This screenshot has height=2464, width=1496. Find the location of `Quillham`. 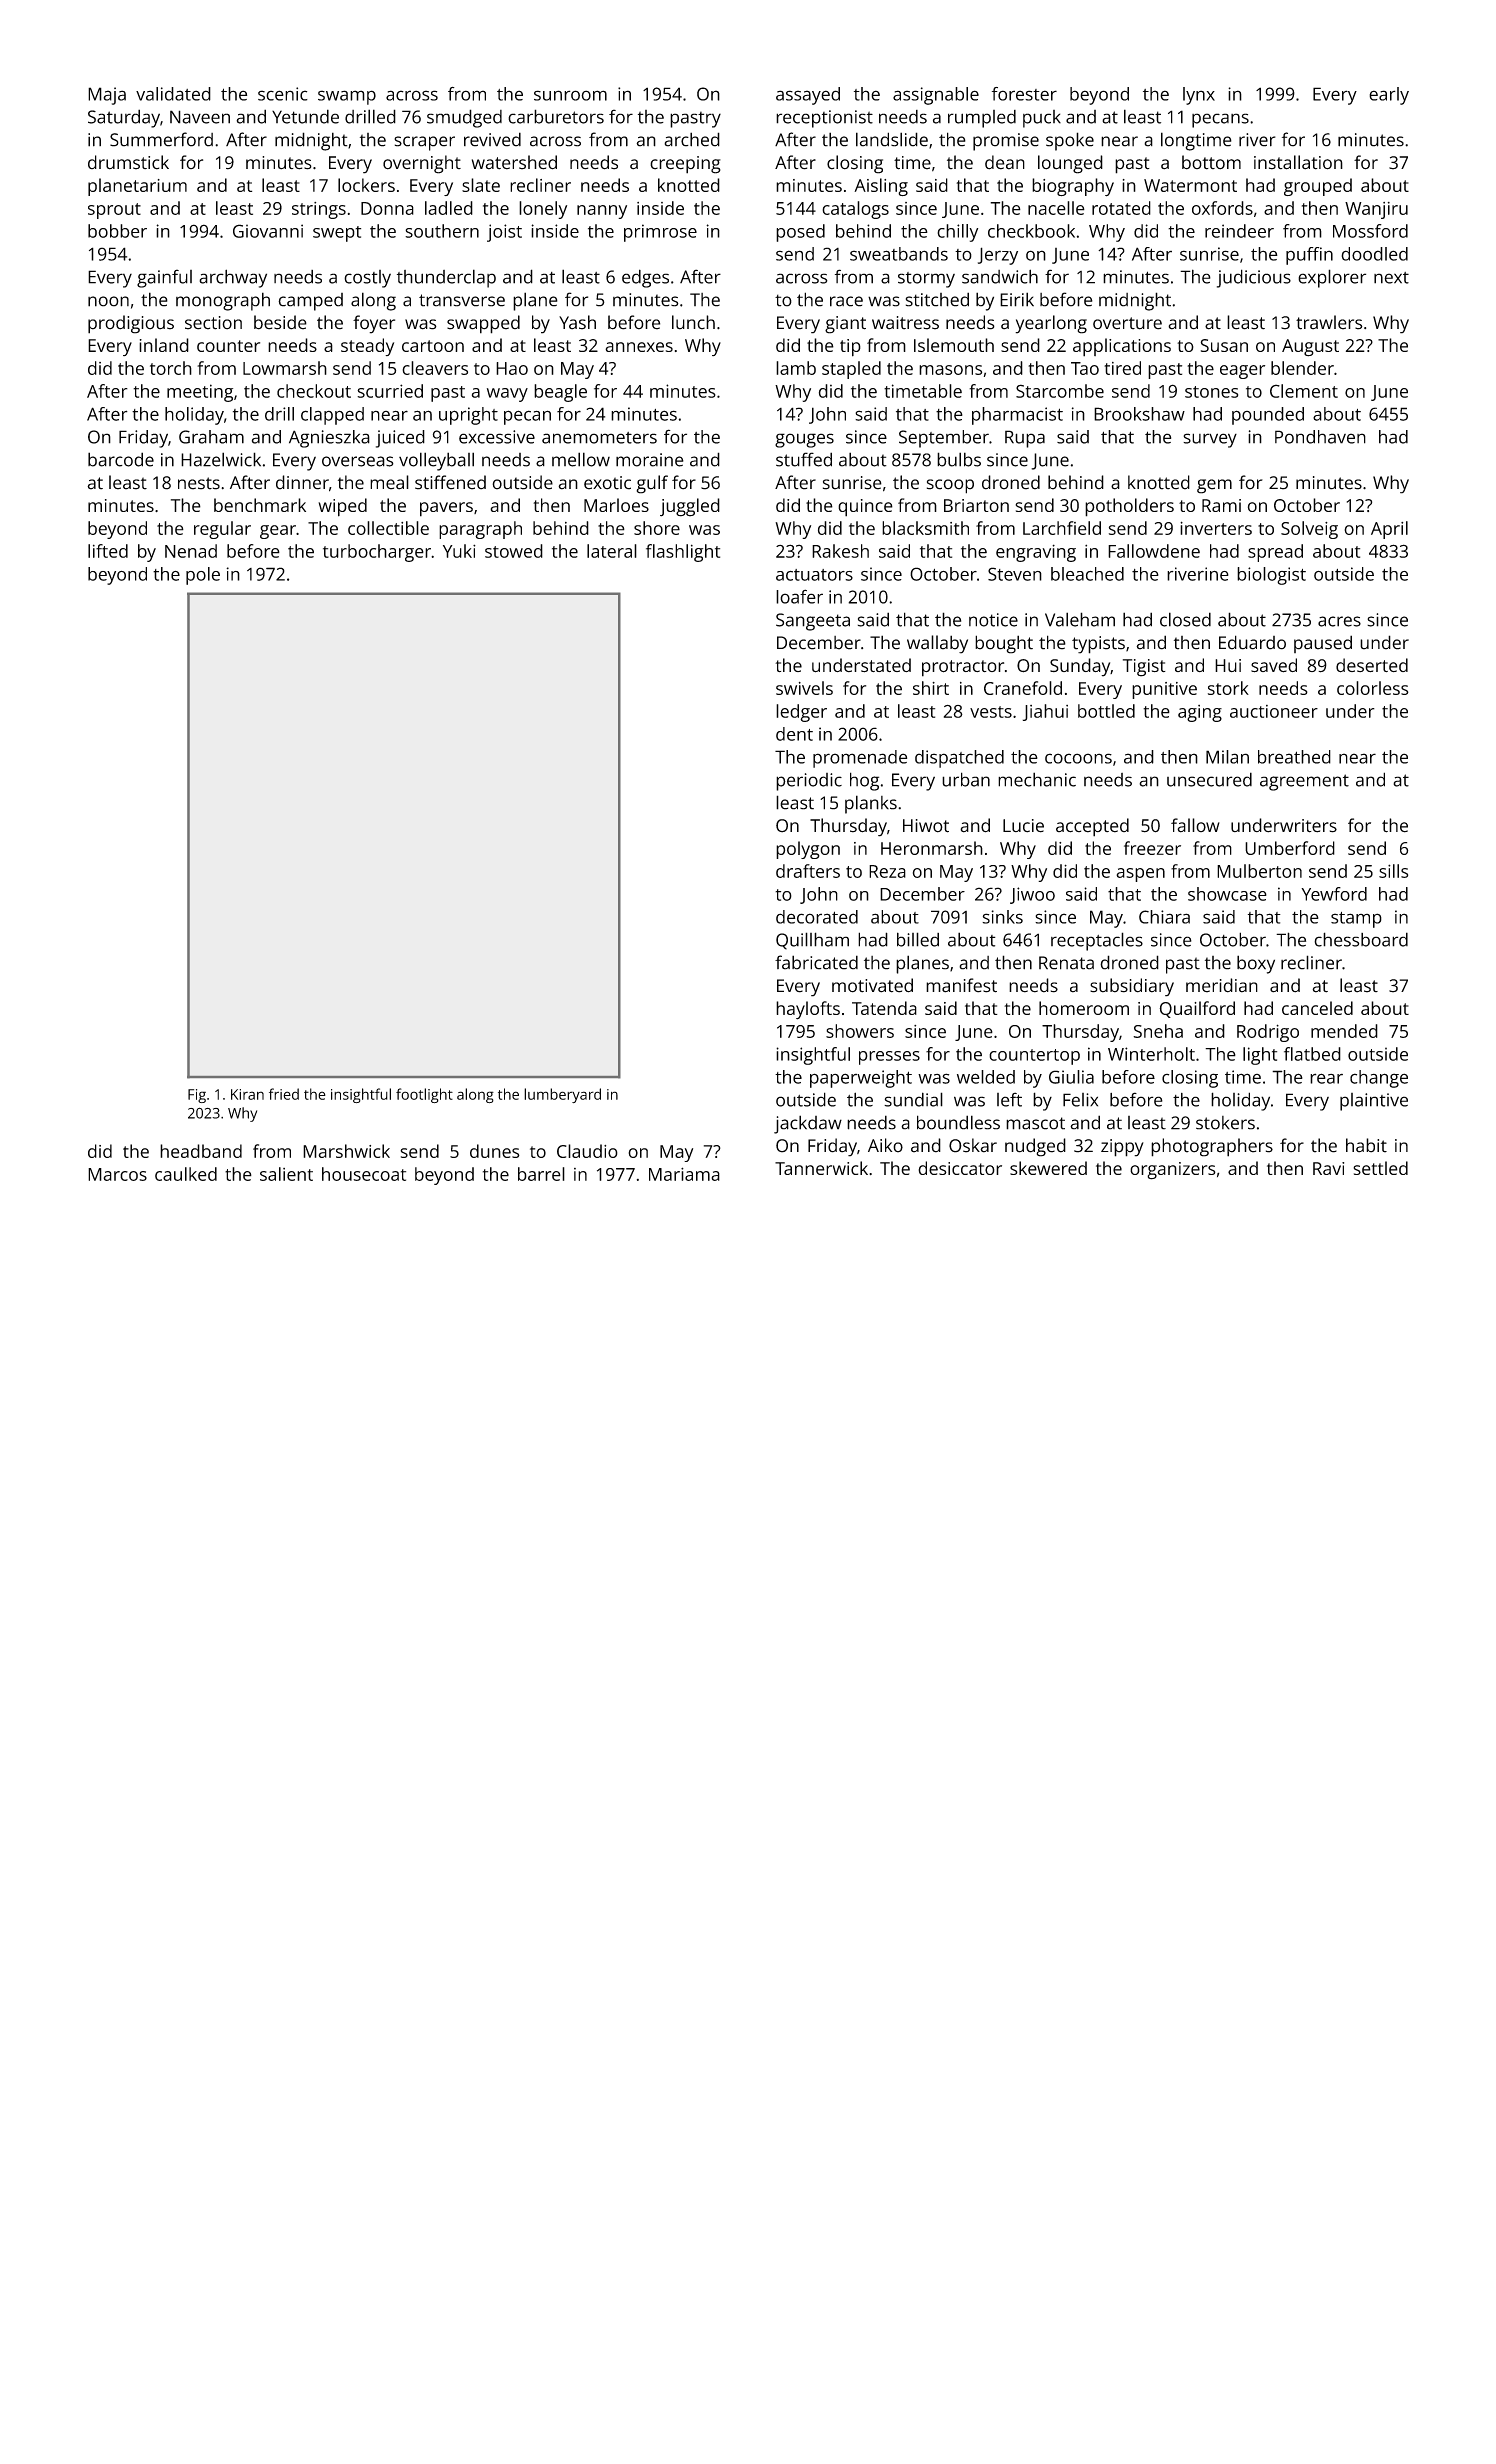

Quillham is located at coordinates (812, 941).
